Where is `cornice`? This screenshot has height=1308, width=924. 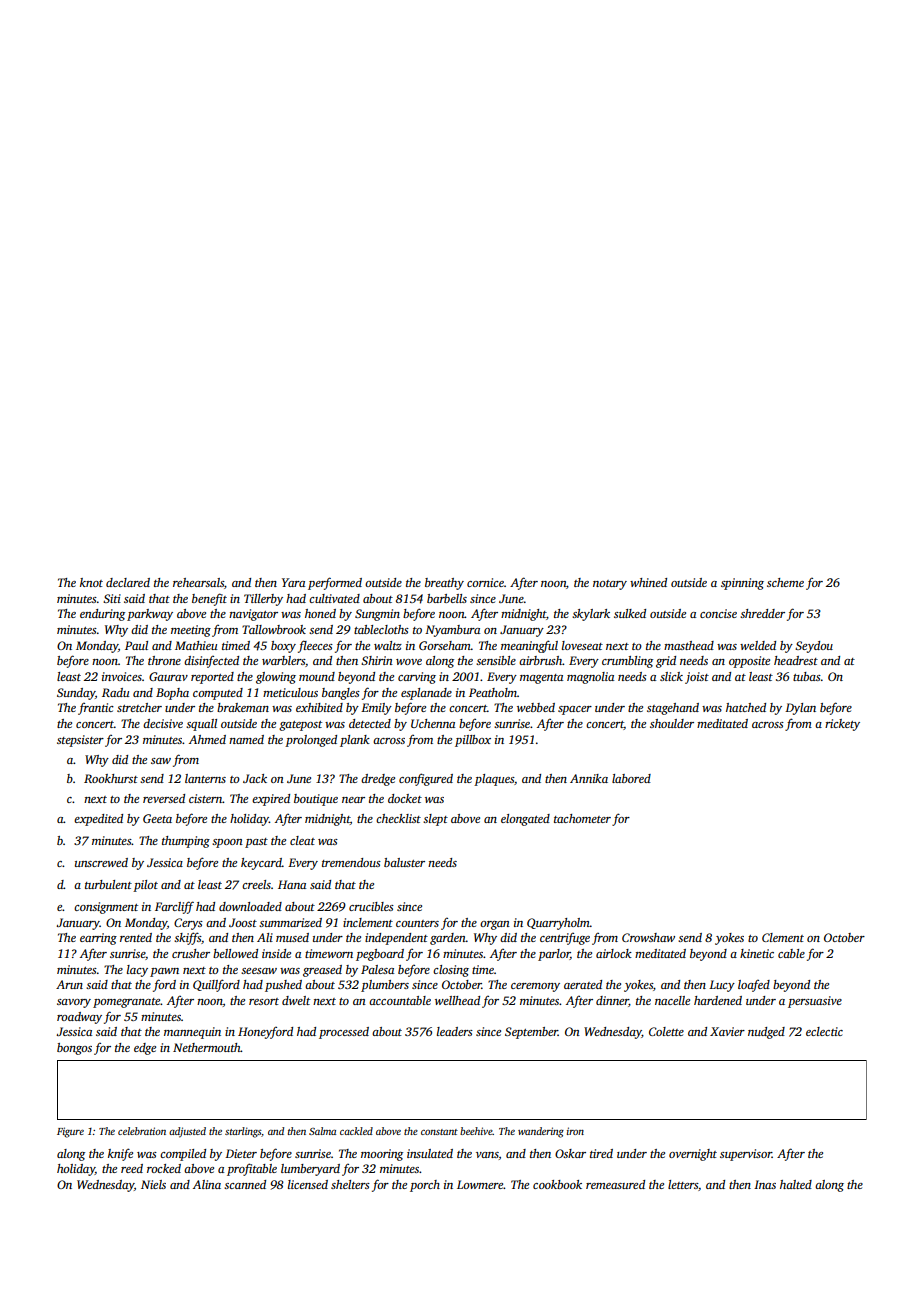
cornice is located at coordinates (485, 582).
